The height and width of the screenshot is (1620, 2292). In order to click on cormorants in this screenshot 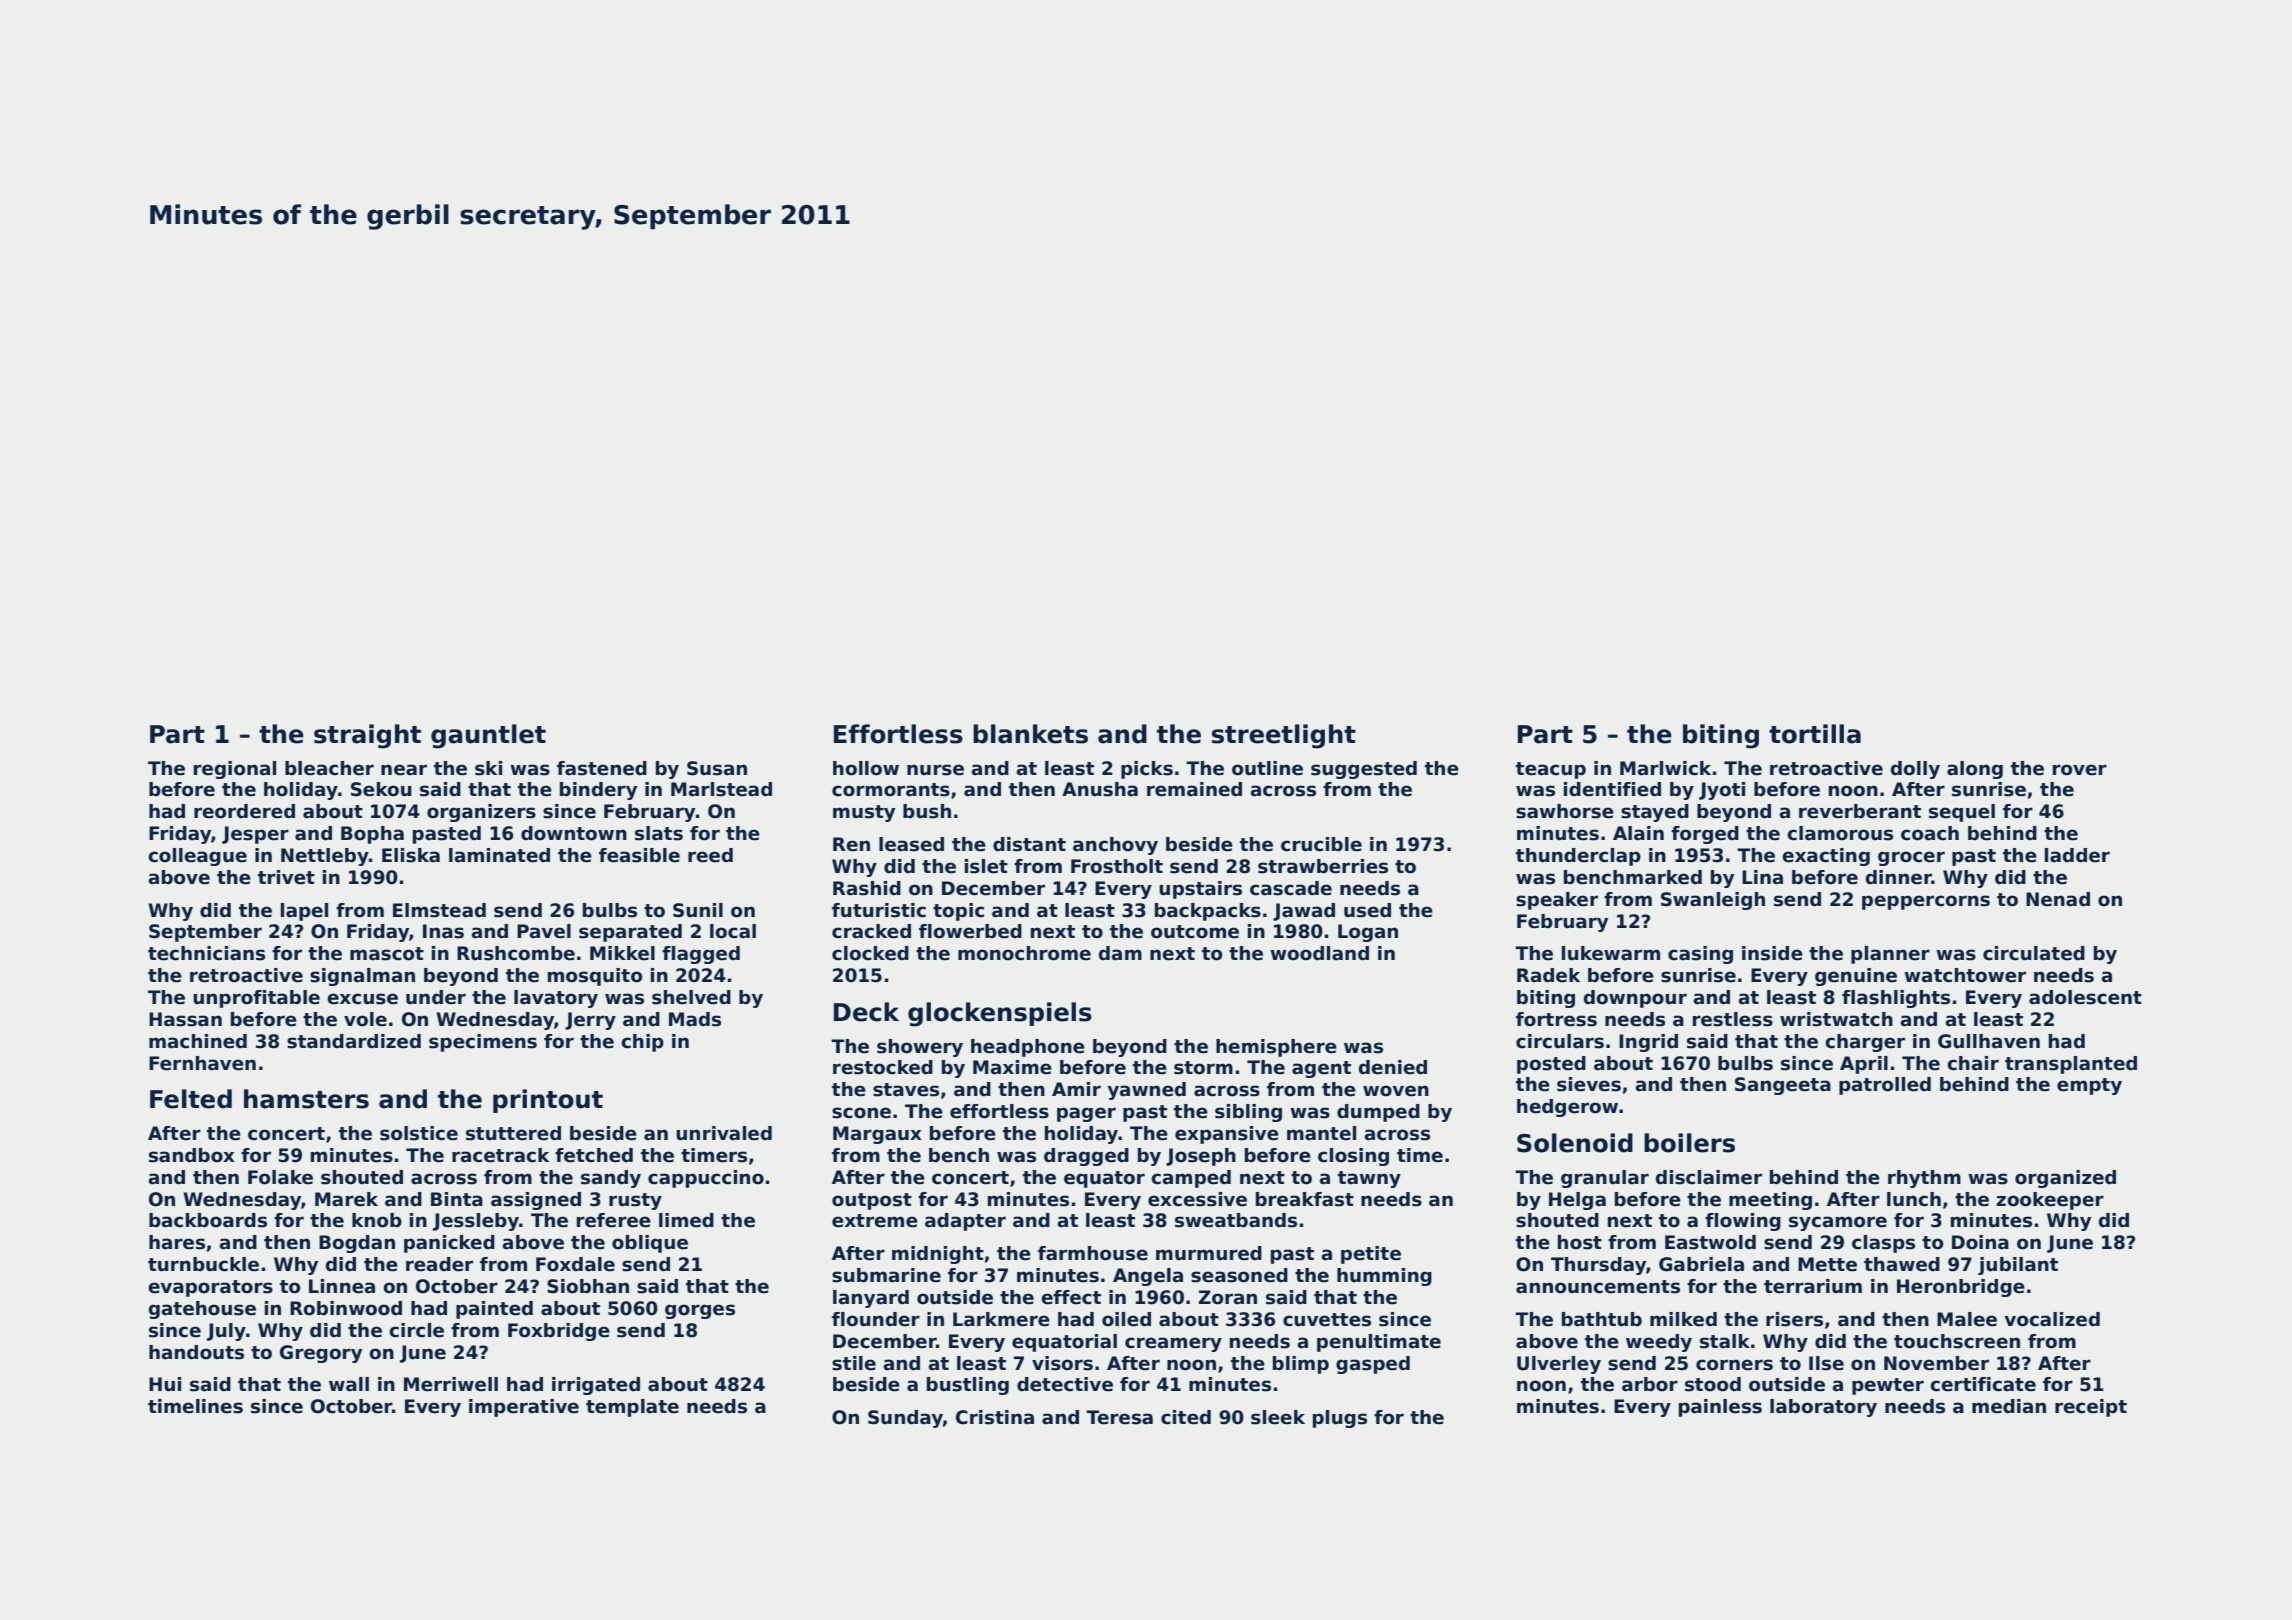, I will do `click(891, 790)`.
